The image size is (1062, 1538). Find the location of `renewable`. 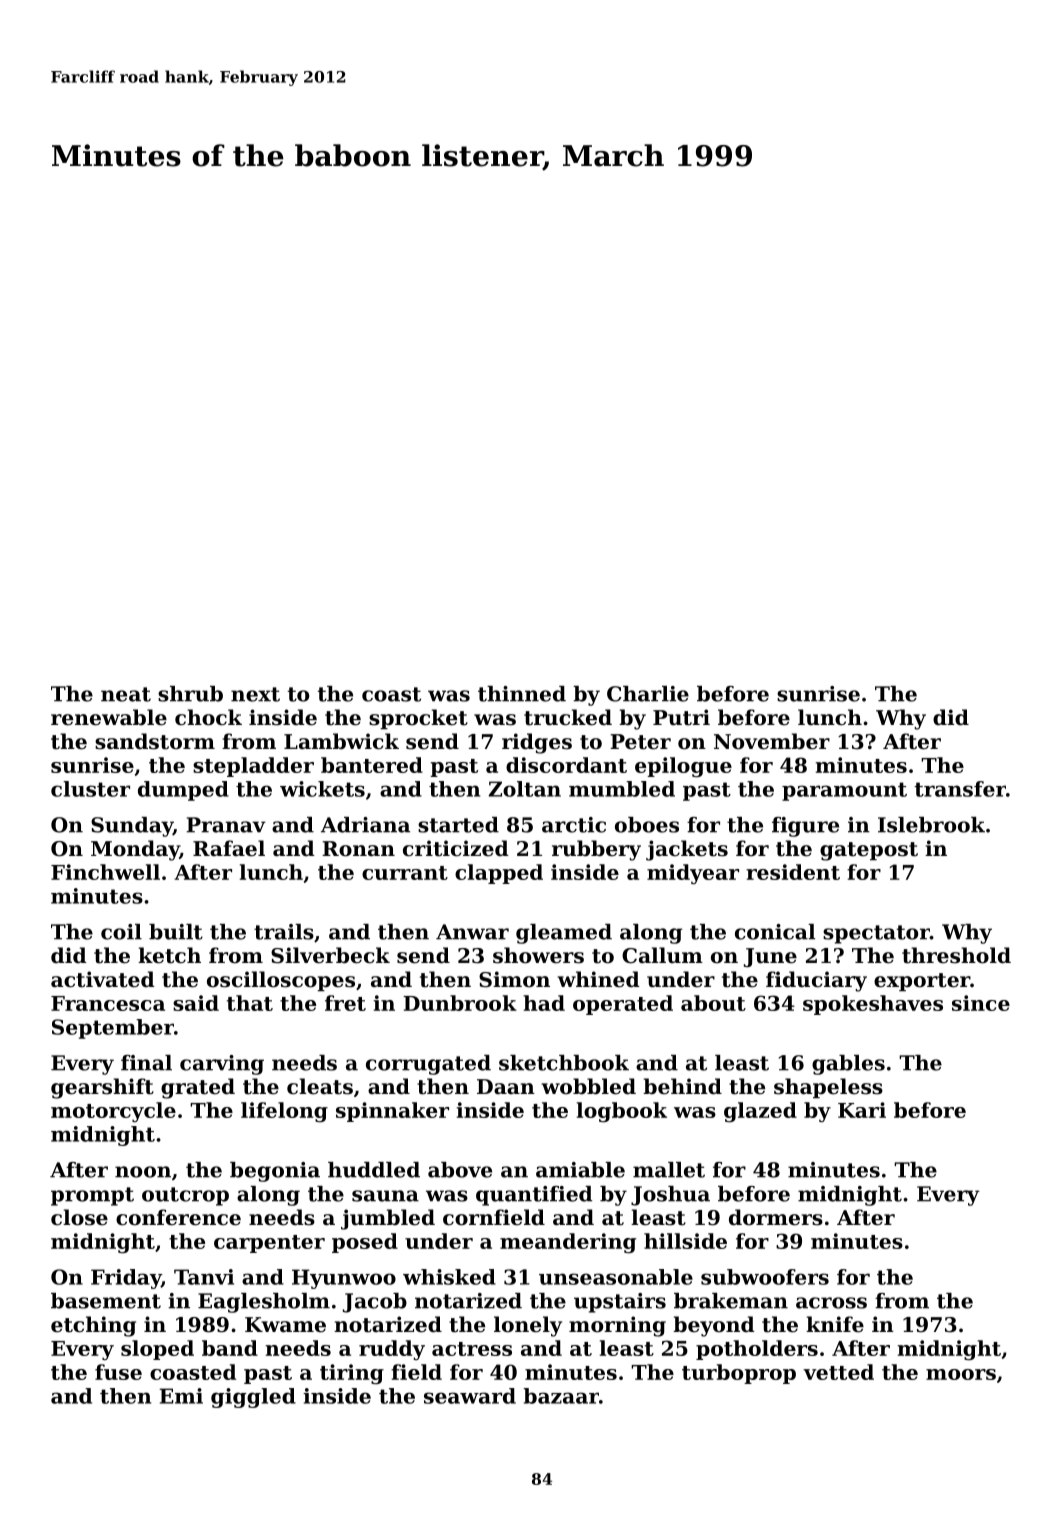

renewable is located at coordinates (109, 717).
